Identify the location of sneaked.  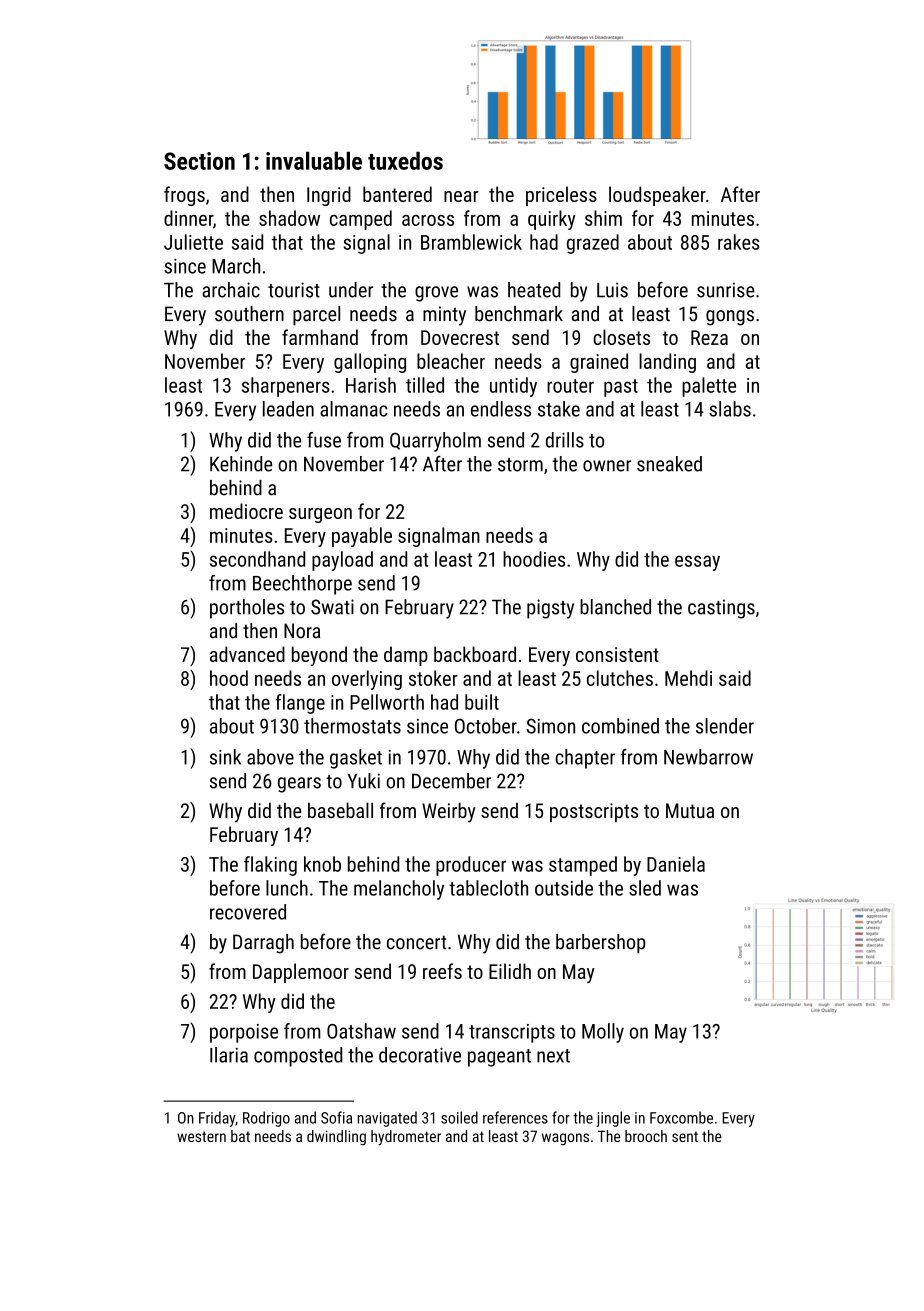
(669, 464).
